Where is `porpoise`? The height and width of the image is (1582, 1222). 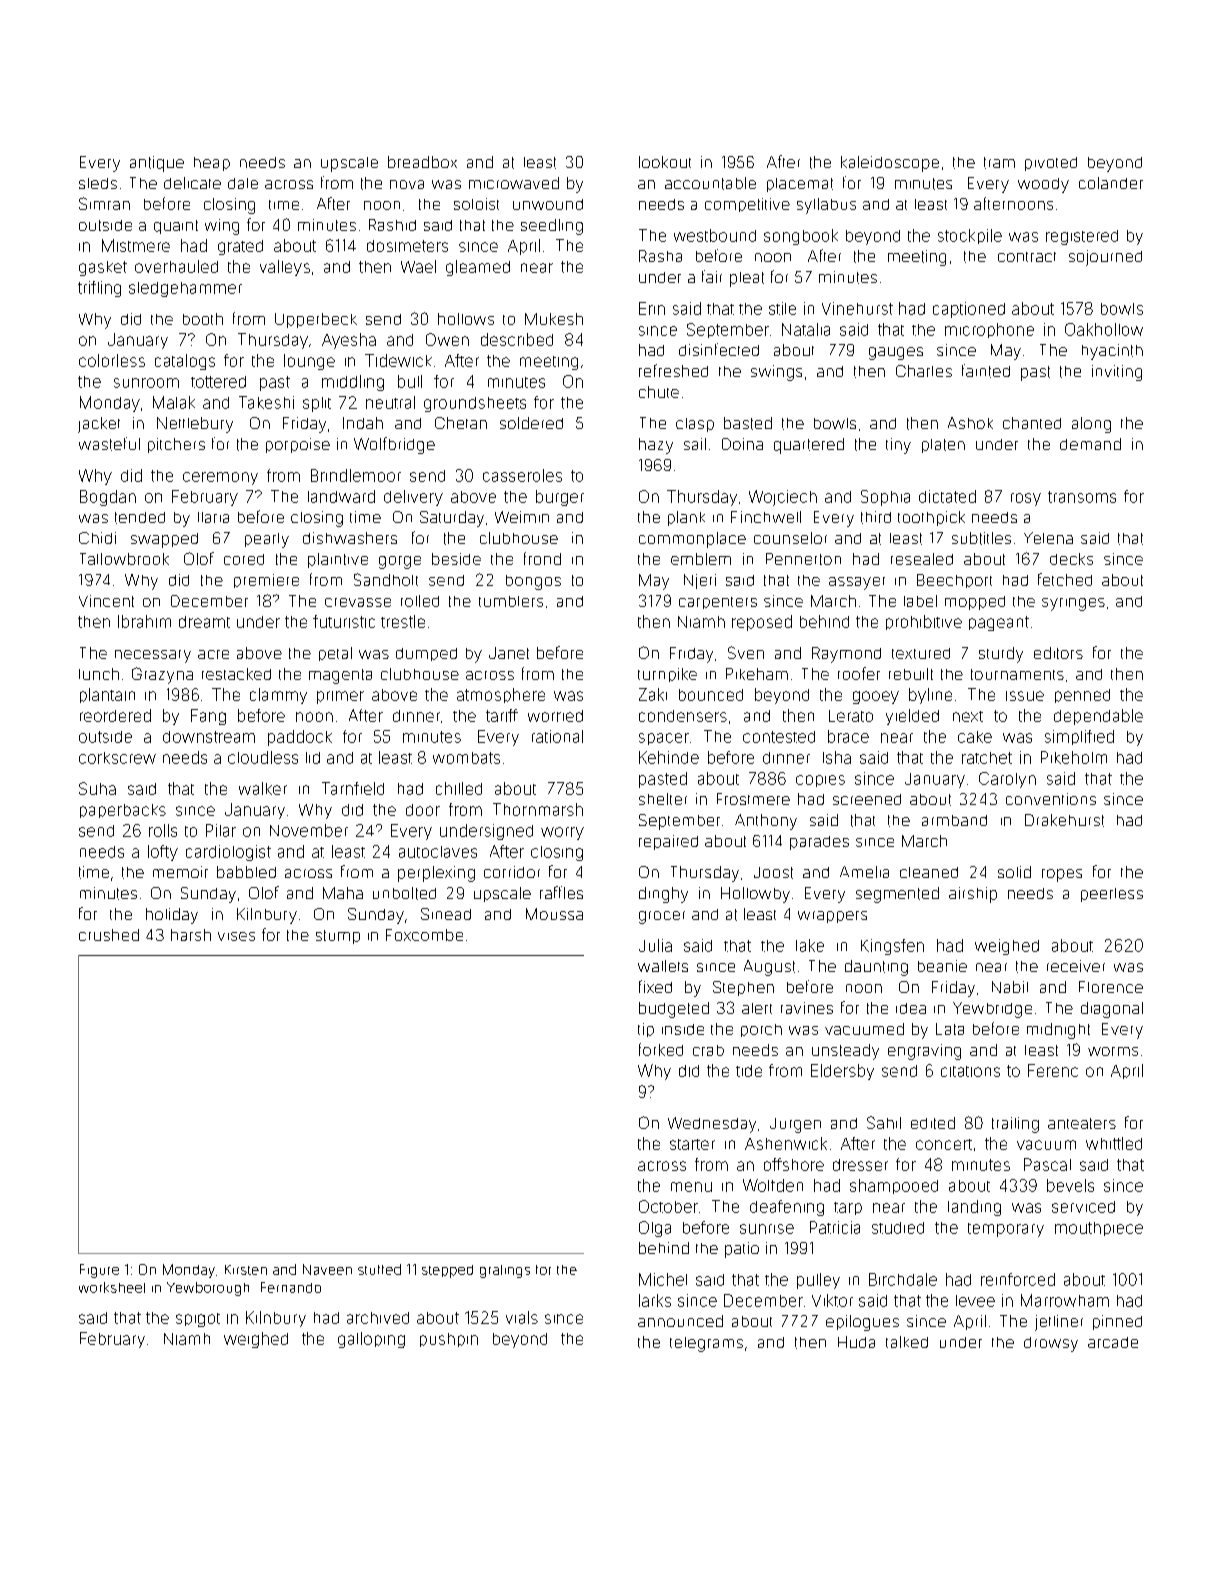
porpoise is located at coordinates (298, 445).
